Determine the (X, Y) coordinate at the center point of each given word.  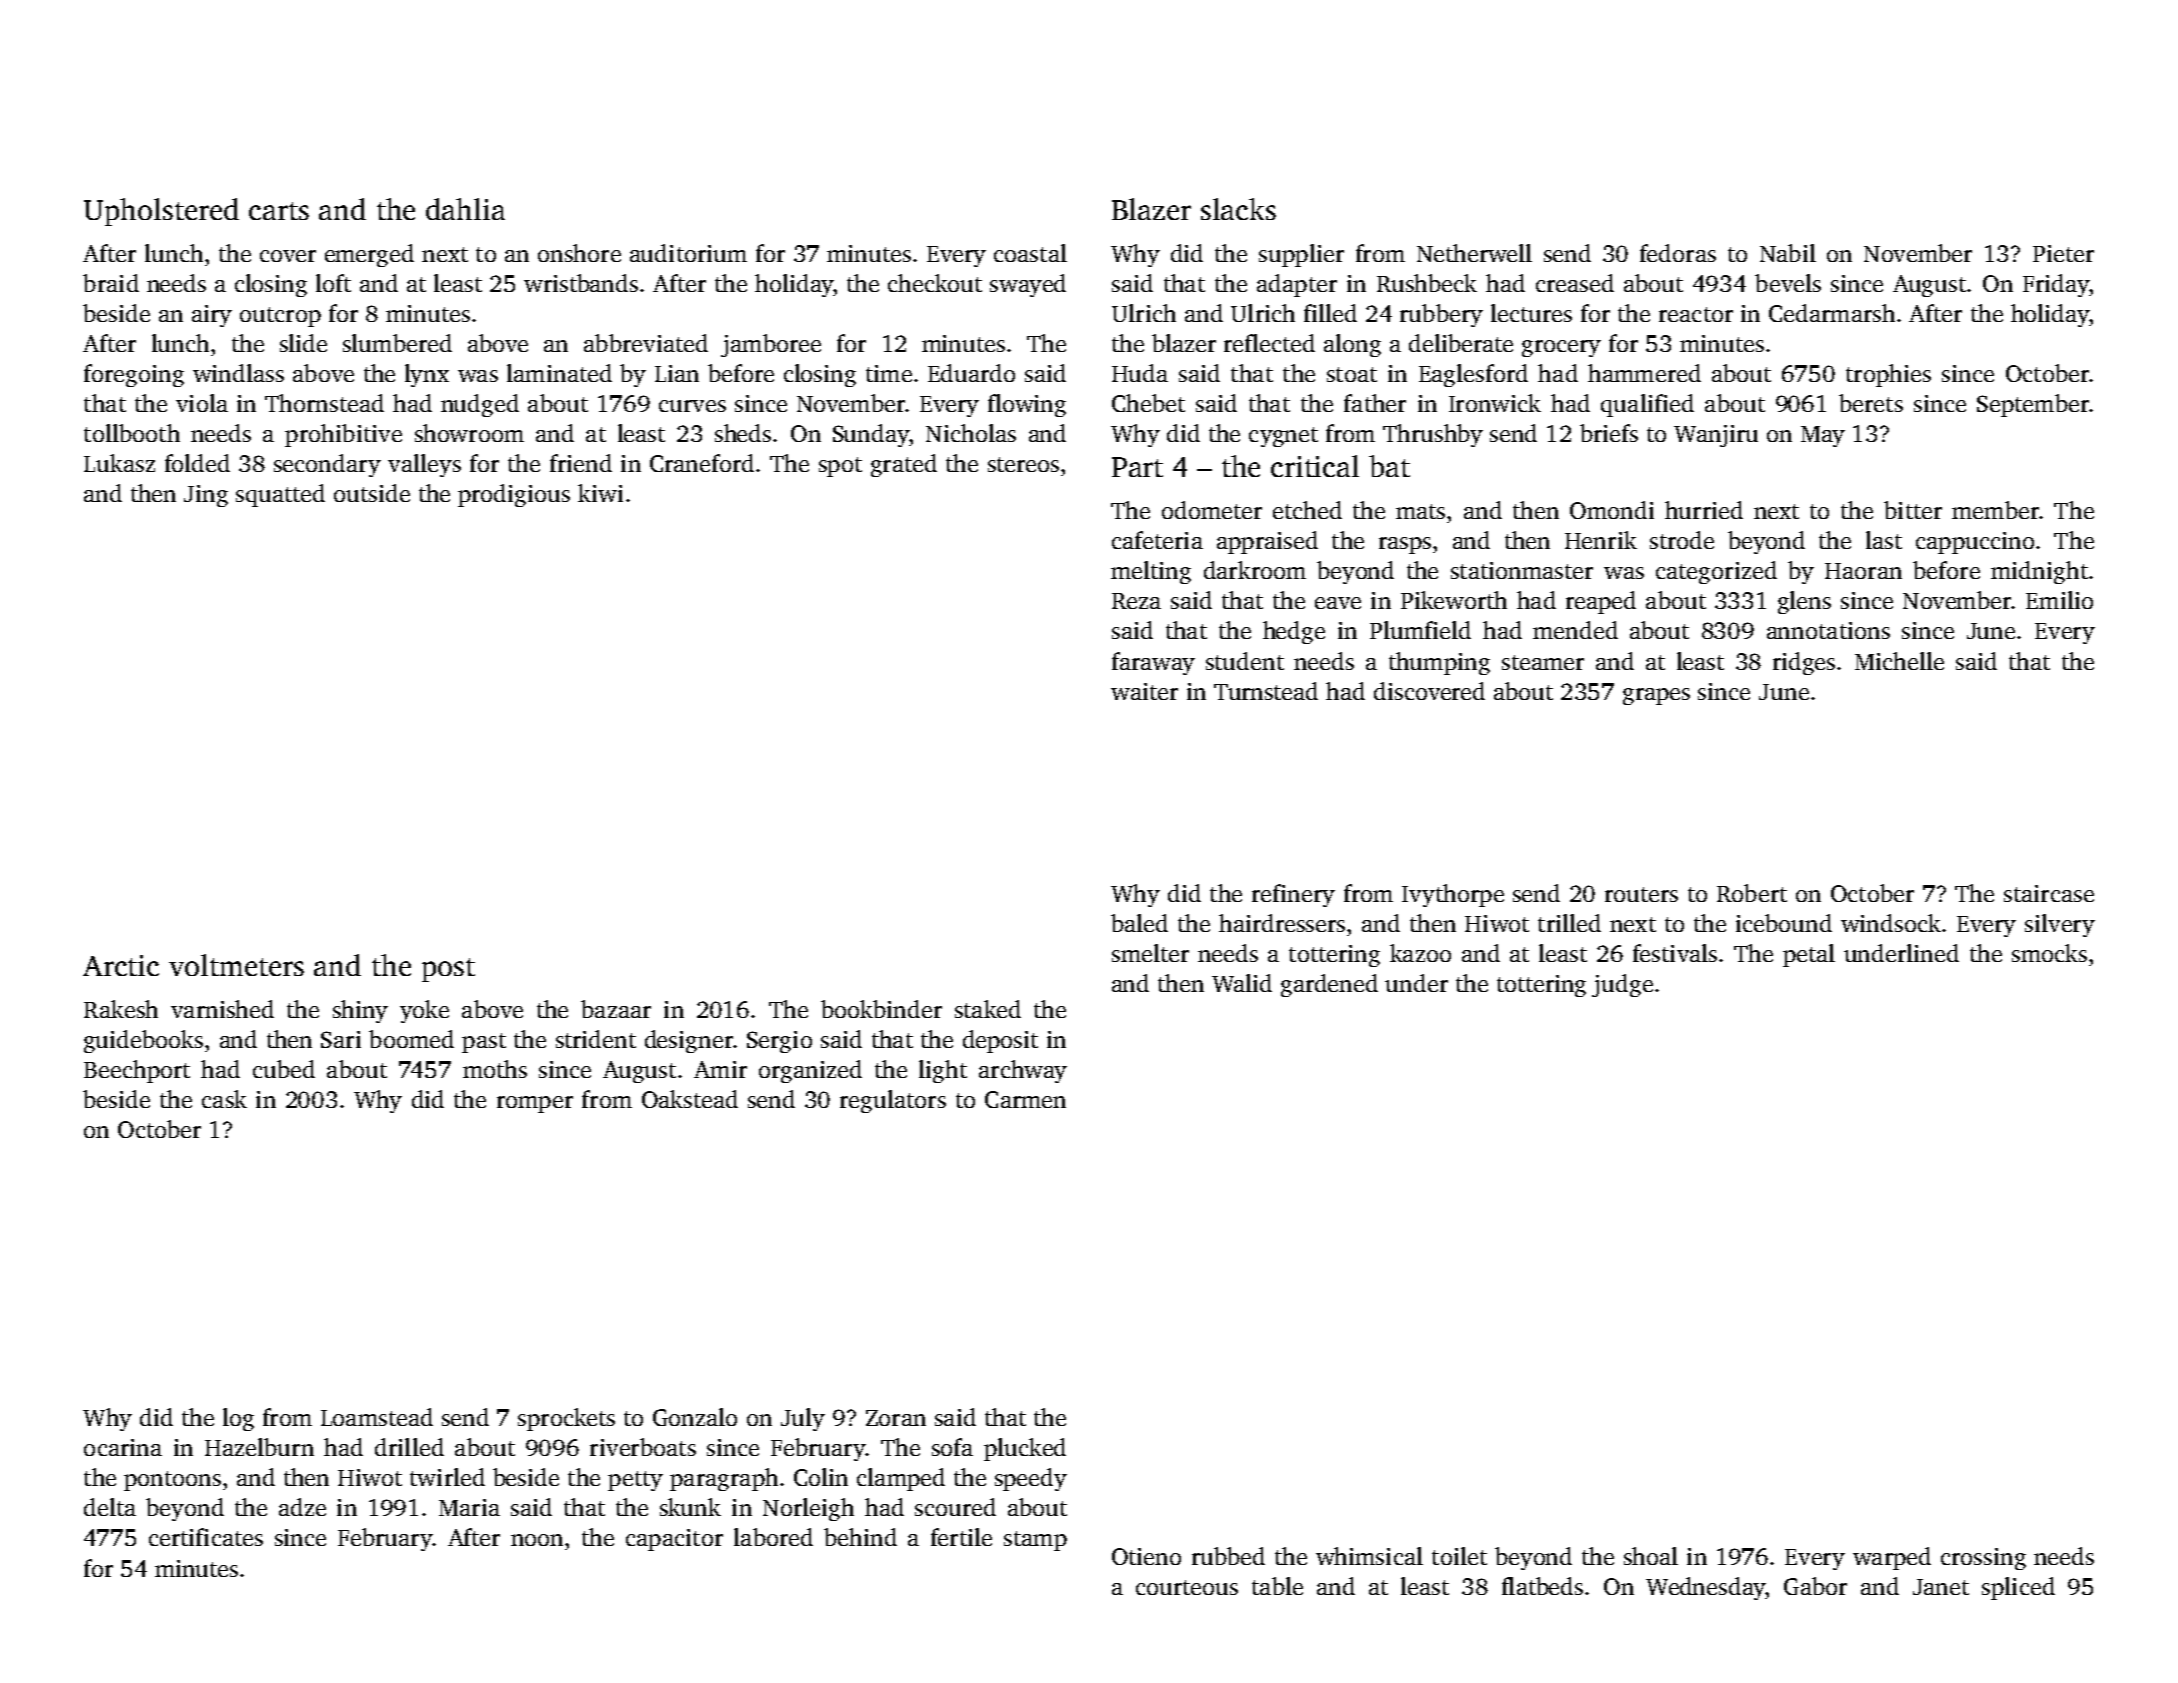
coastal (1030, 253)
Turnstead (1266, 691)
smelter (1150, 953)
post (448, 970)
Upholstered (161, 212)
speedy (1031, 1479)
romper (535, 1104)
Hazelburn (259, 1447)
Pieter (2063, 253)
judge (1622, 985)
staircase (2049, 893)
